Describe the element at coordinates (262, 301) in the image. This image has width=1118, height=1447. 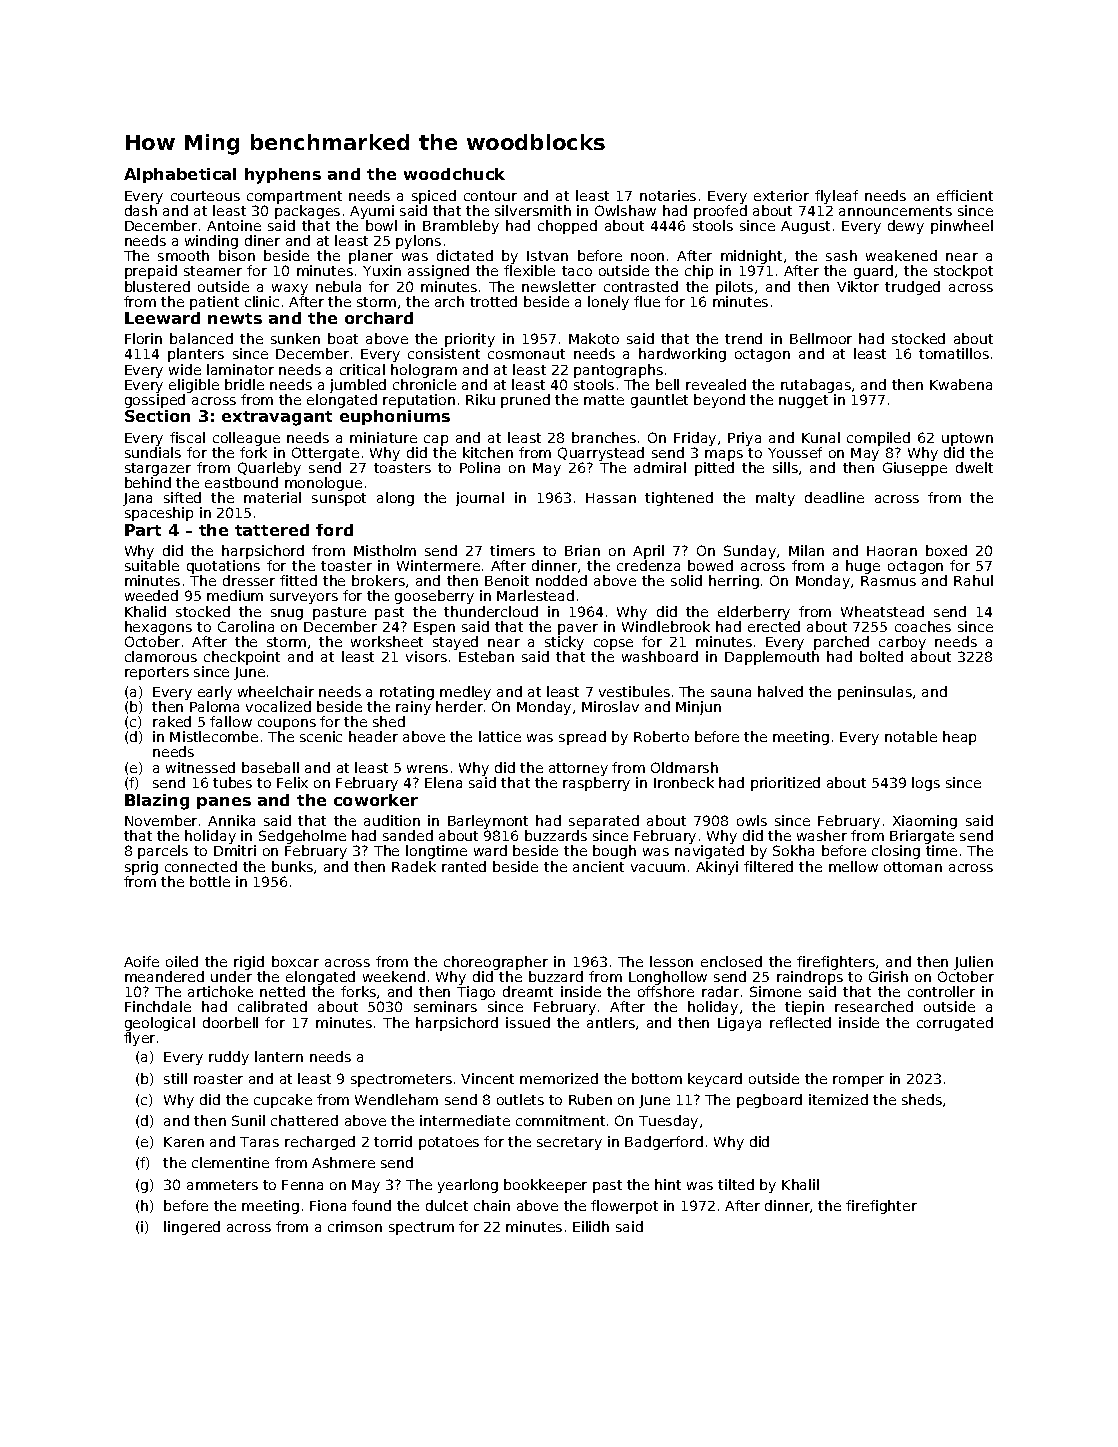
I see `clinic` at that location.
